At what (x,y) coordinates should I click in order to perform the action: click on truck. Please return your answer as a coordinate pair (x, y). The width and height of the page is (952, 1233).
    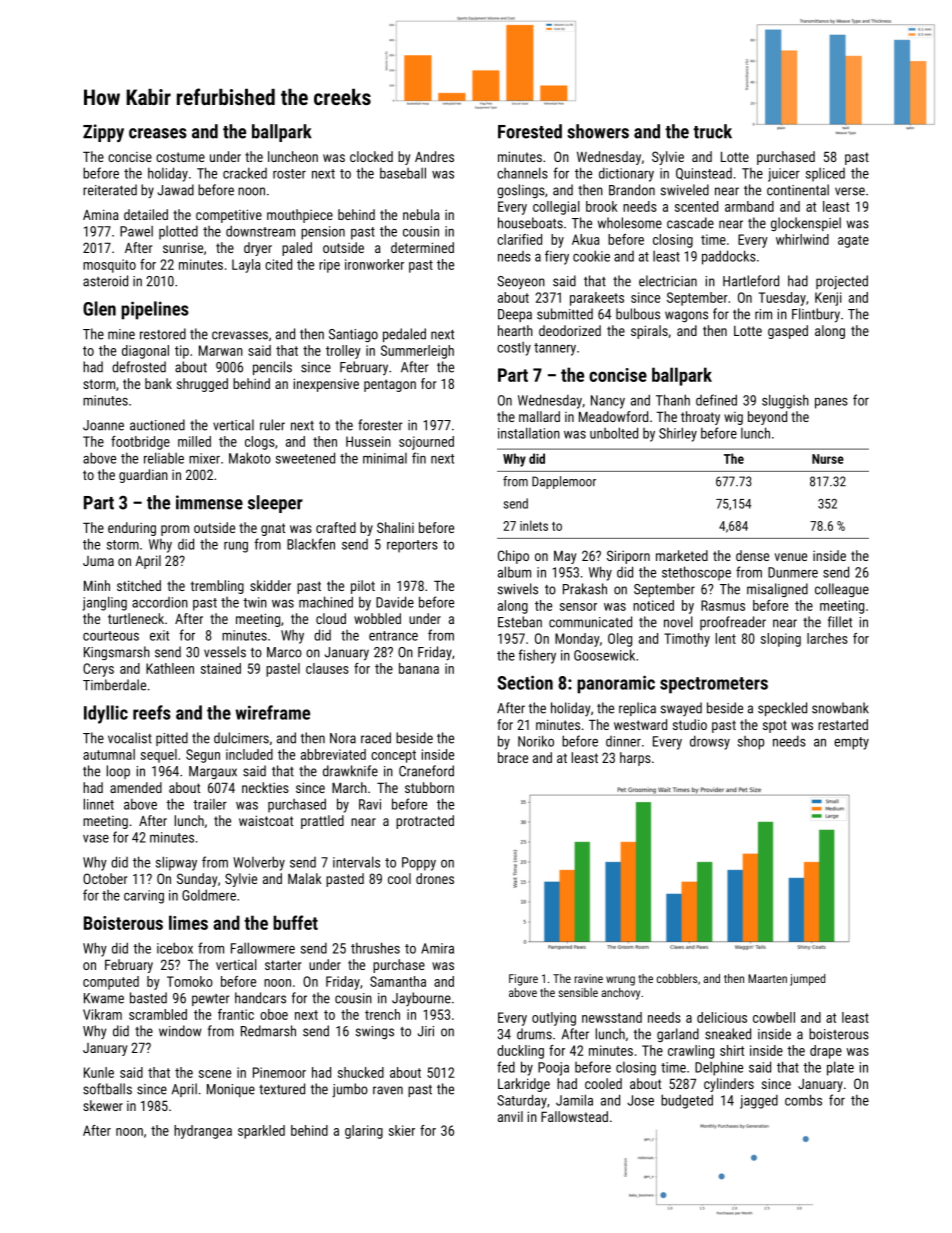
    Looking at the image, I should click on (712, 131).
